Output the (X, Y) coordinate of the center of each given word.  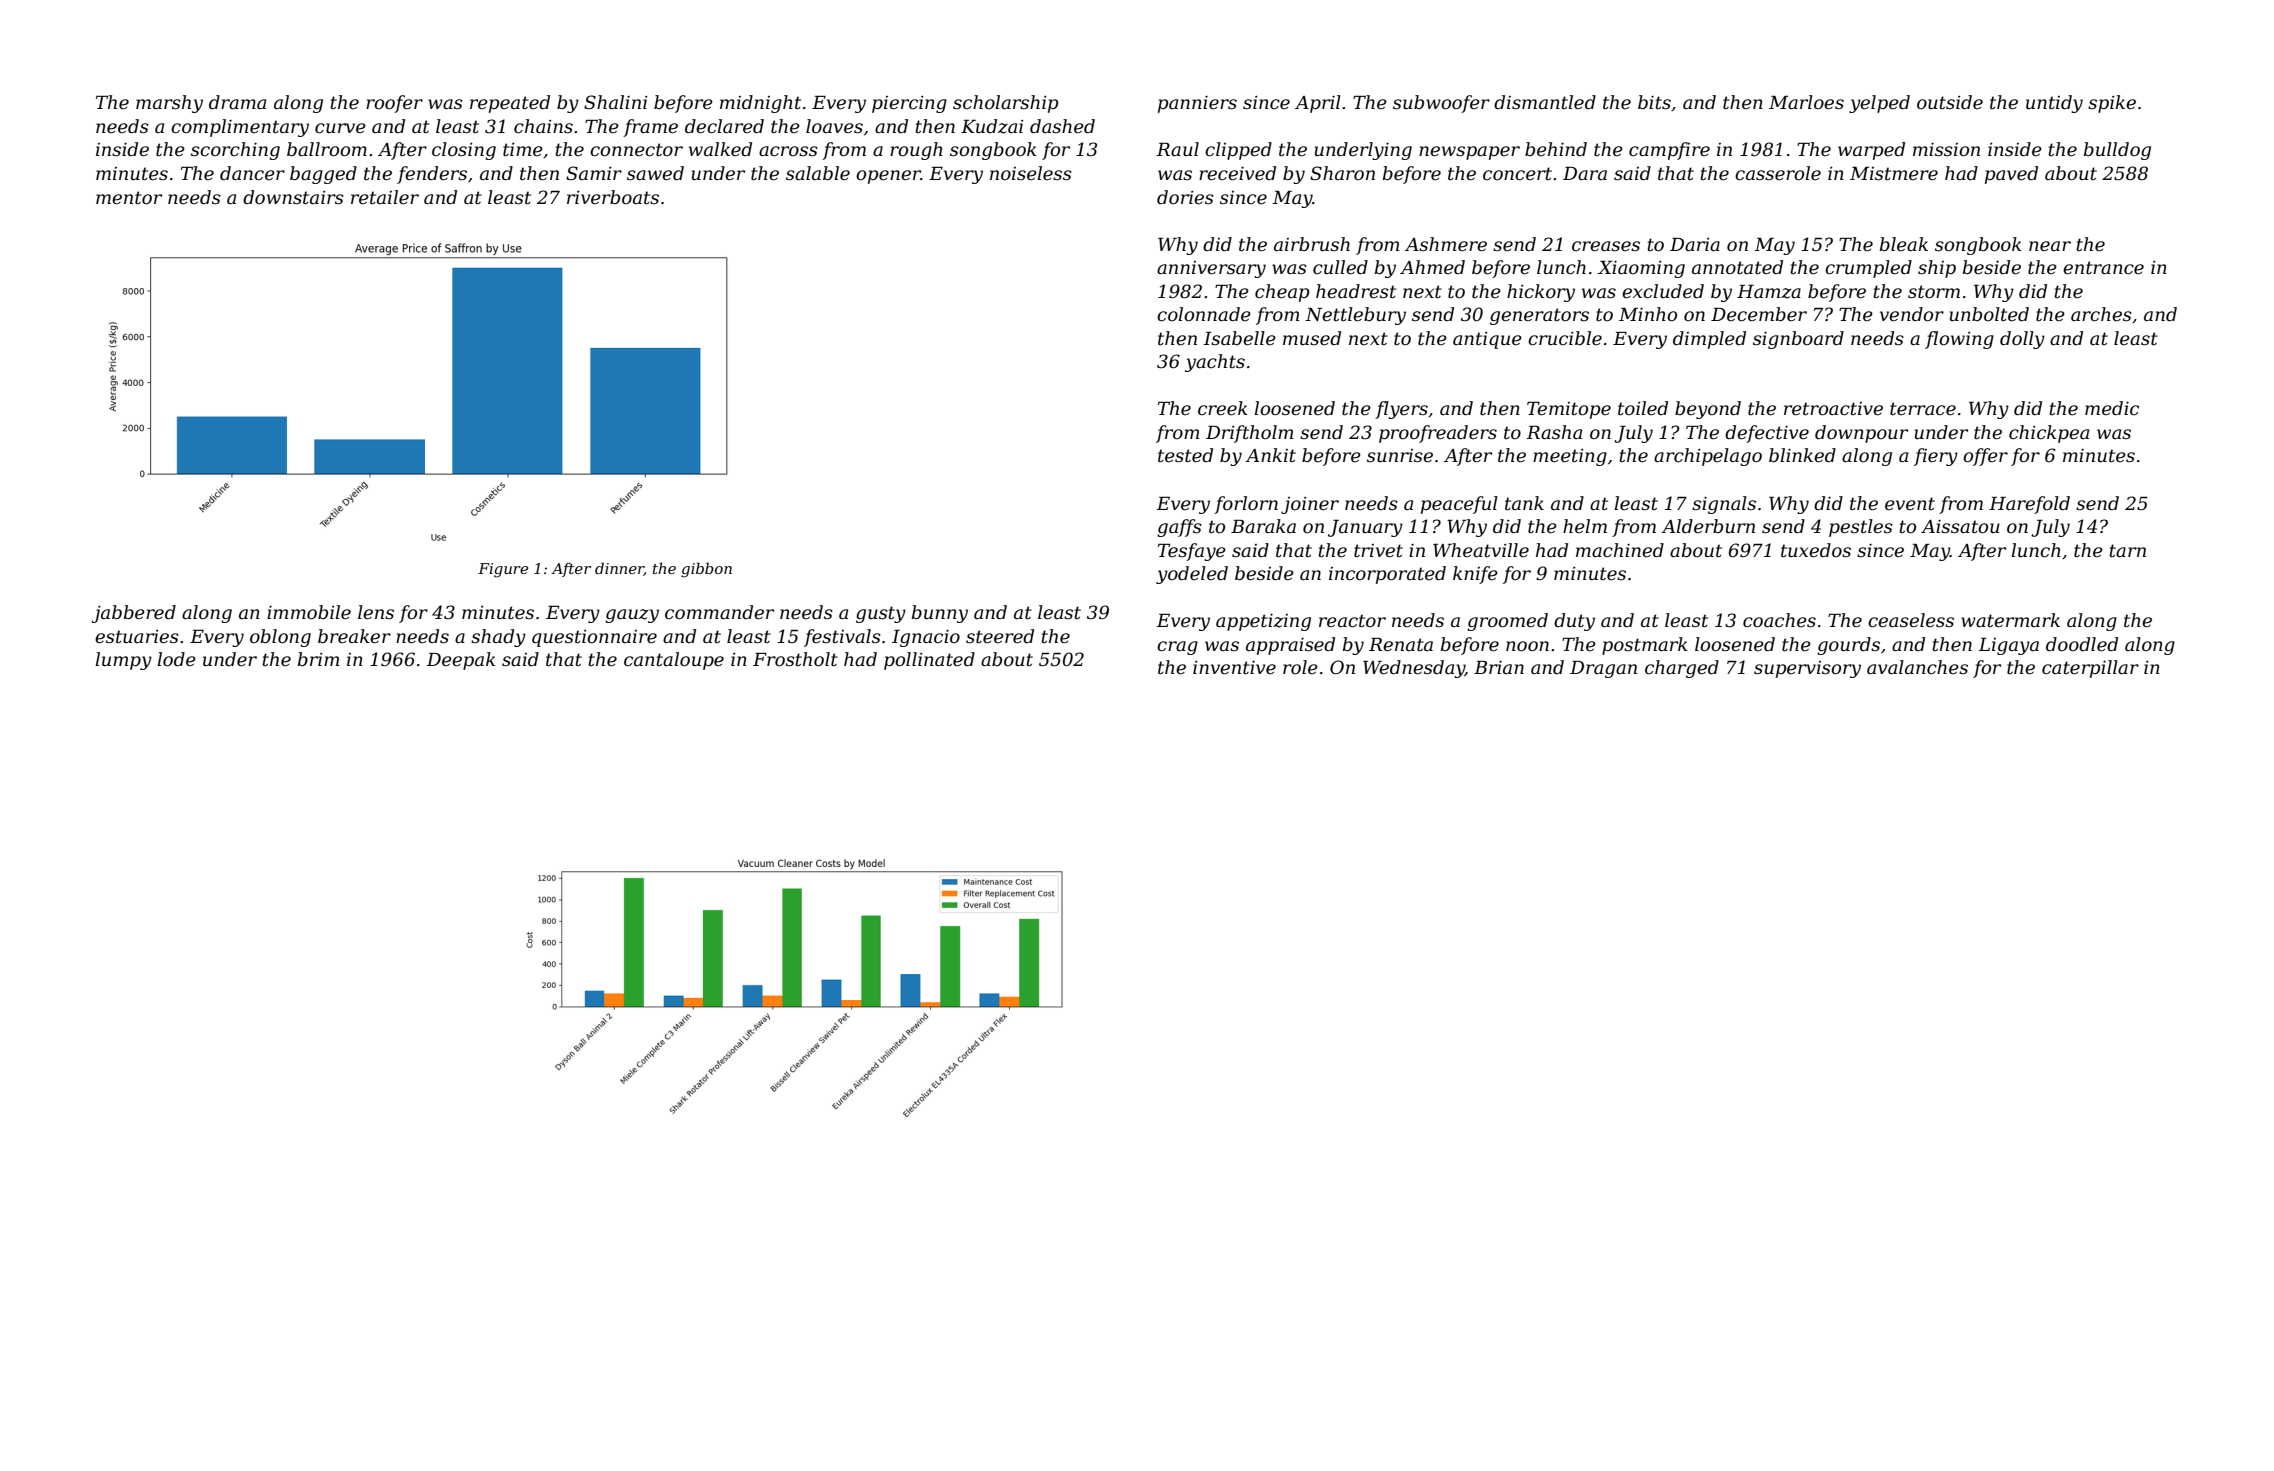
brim (318, 659)
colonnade (1204, 314)
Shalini (616, 102)
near (2050, 246)
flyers (1401, 410)
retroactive (1833, 409)
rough (916, 151)
